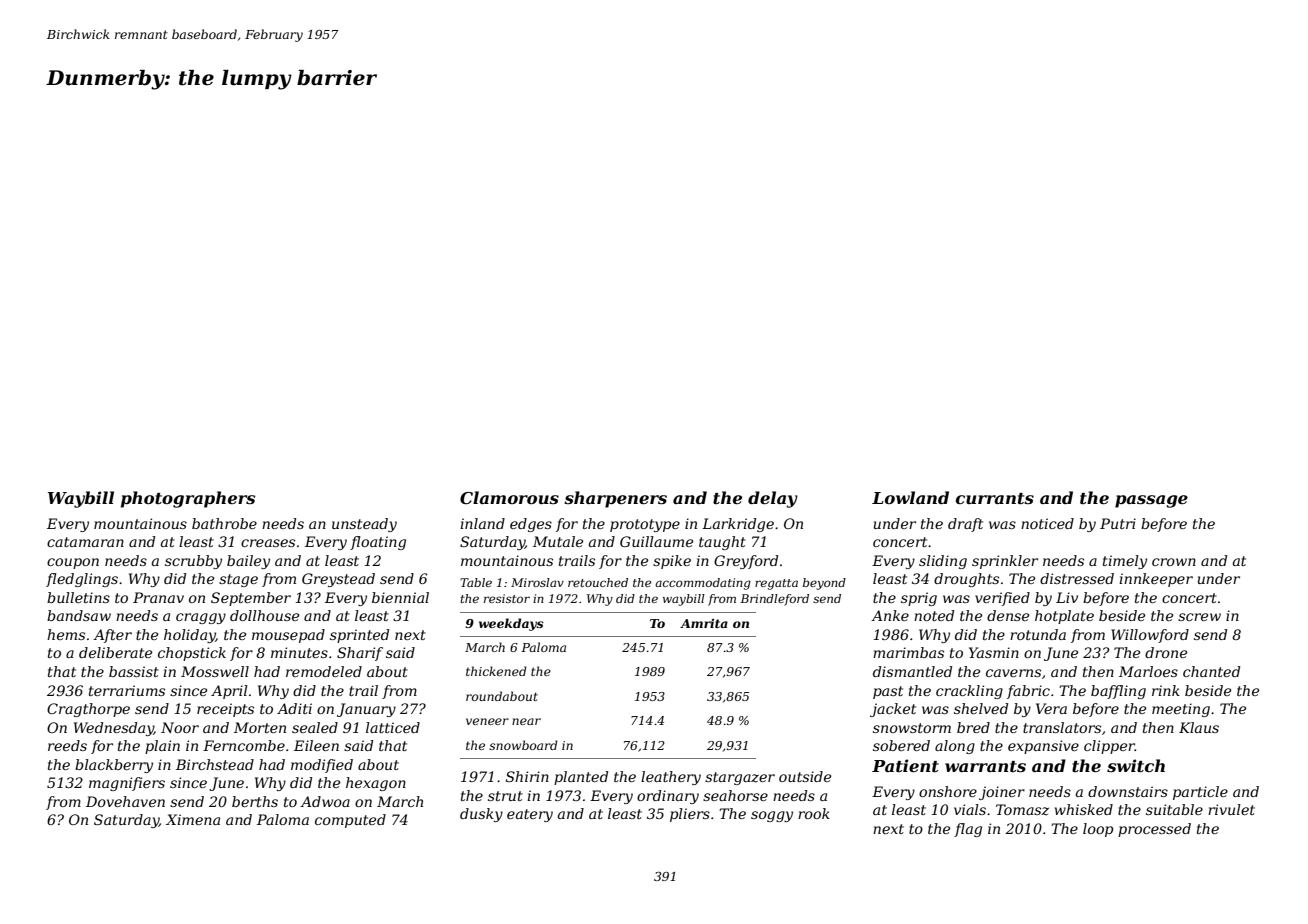 The image size is (1308, 924). Describe the element at coordinates (910, 497) in the page. I see `Lowland` at that location.
